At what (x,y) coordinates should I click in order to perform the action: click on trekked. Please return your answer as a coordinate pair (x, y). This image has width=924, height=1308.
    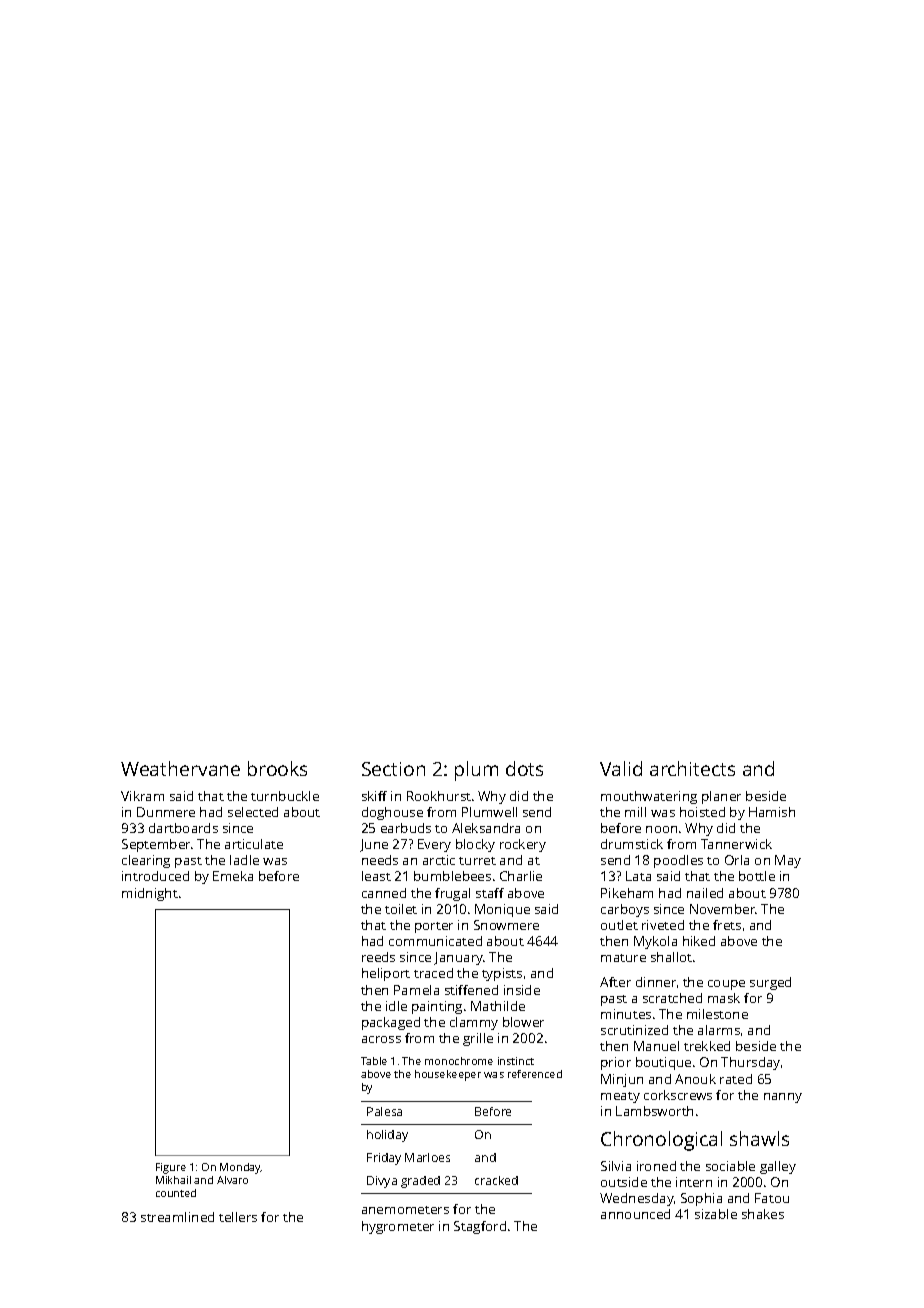
    Looking at the image, I should click on (707, 1046).
